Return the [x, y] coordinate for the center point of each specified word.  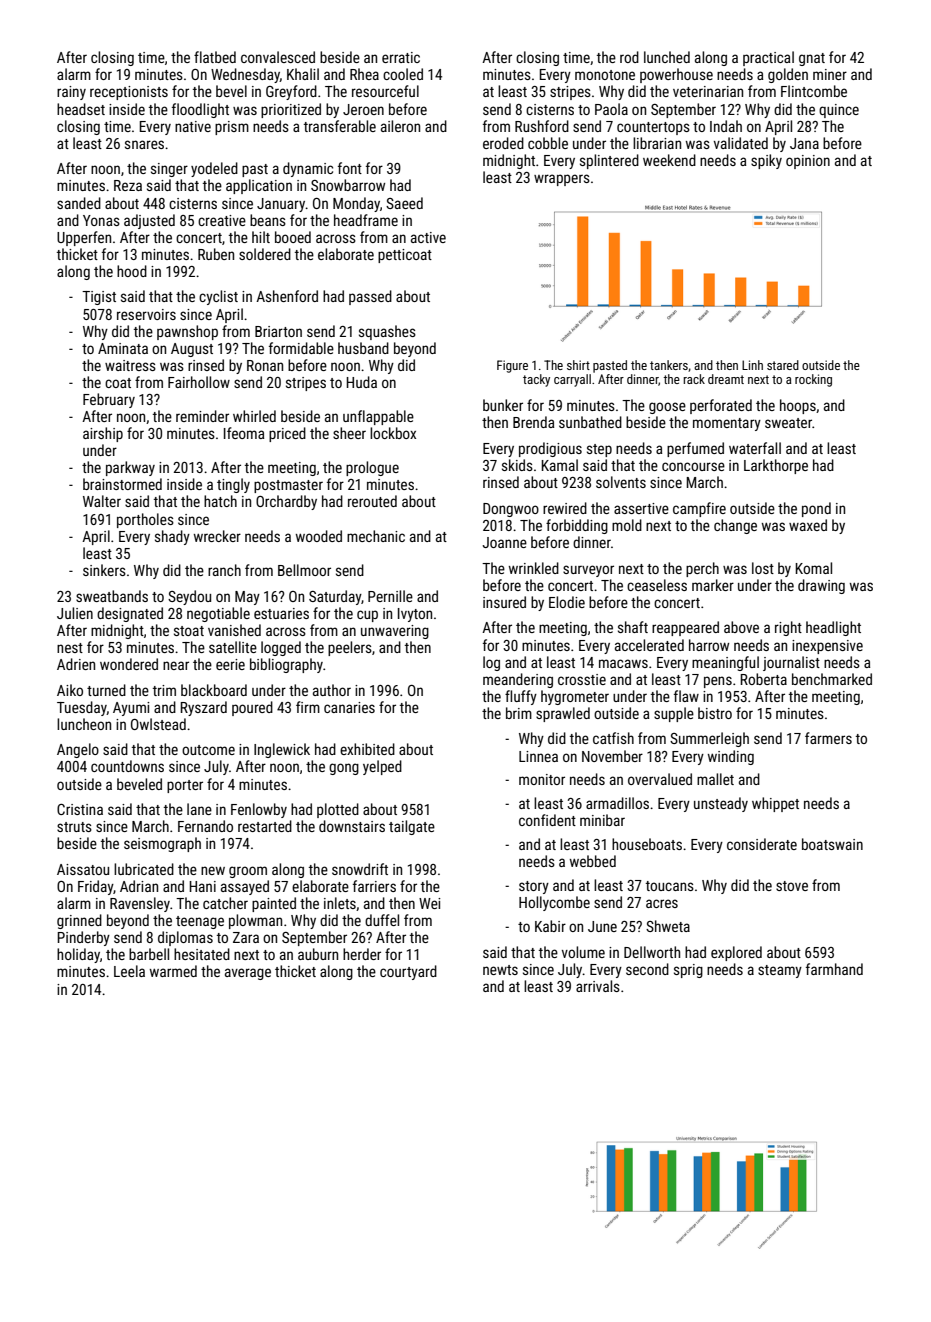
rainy [71, 93]
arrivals [598, 986]
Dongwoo [511, 510]
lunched [667, 57]
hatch [220, 501]
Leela [129, 971]
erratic [401, 57]
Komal [814, 568]
